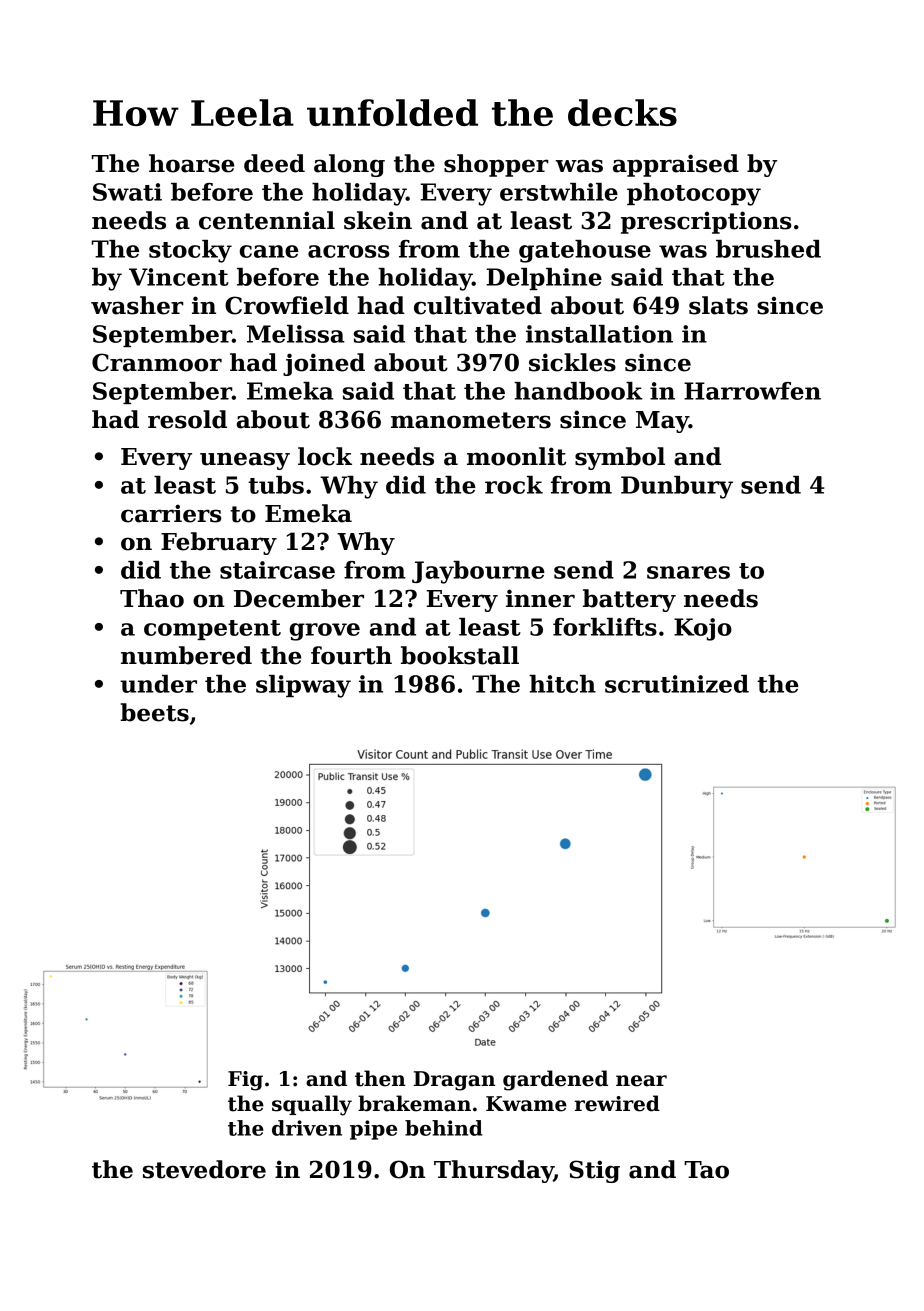  Describe the element at coordinates (171, 513) in the screenshot. I see `carriers` at that location.
